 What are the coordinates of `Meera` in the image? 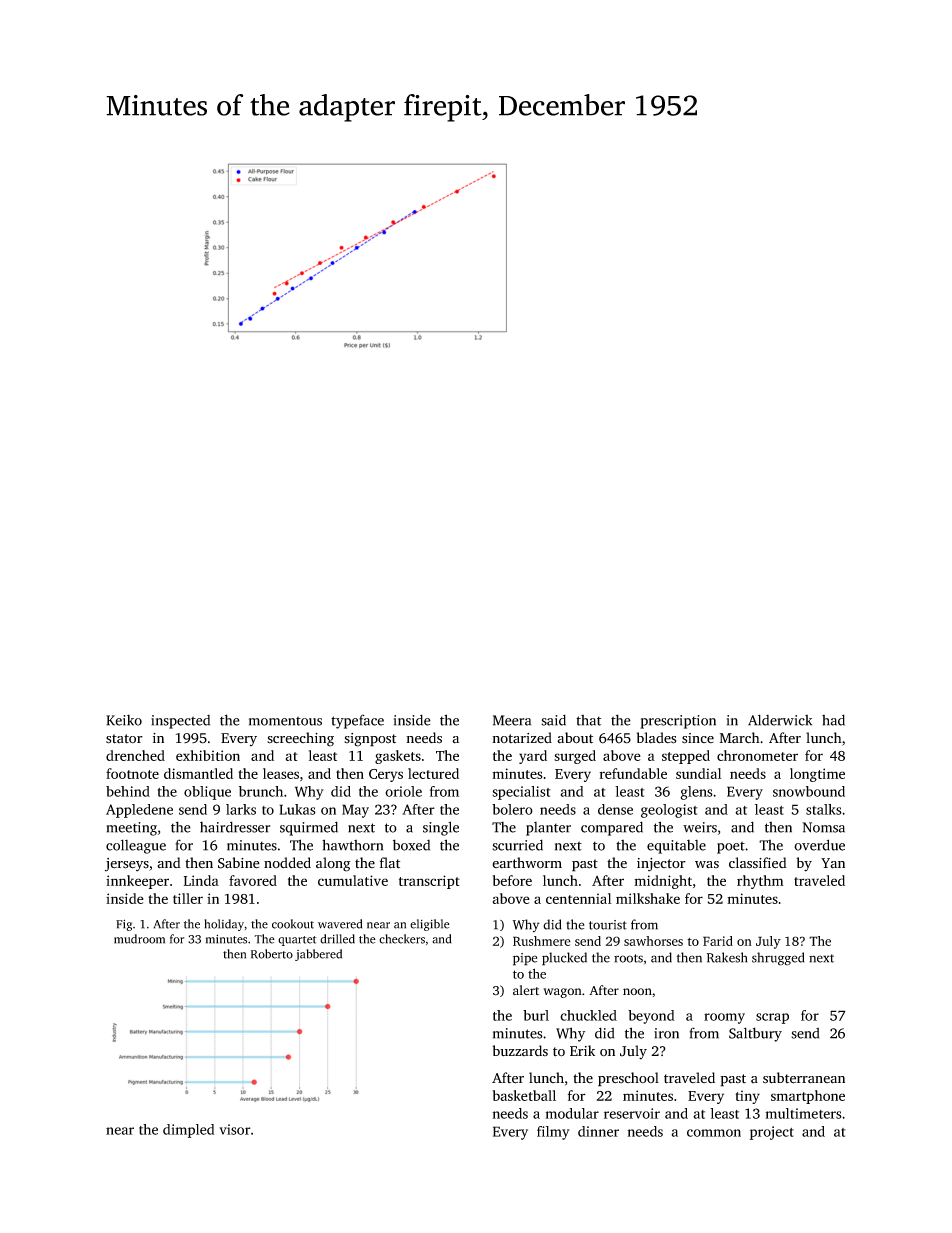 It's located at (512, 720).
